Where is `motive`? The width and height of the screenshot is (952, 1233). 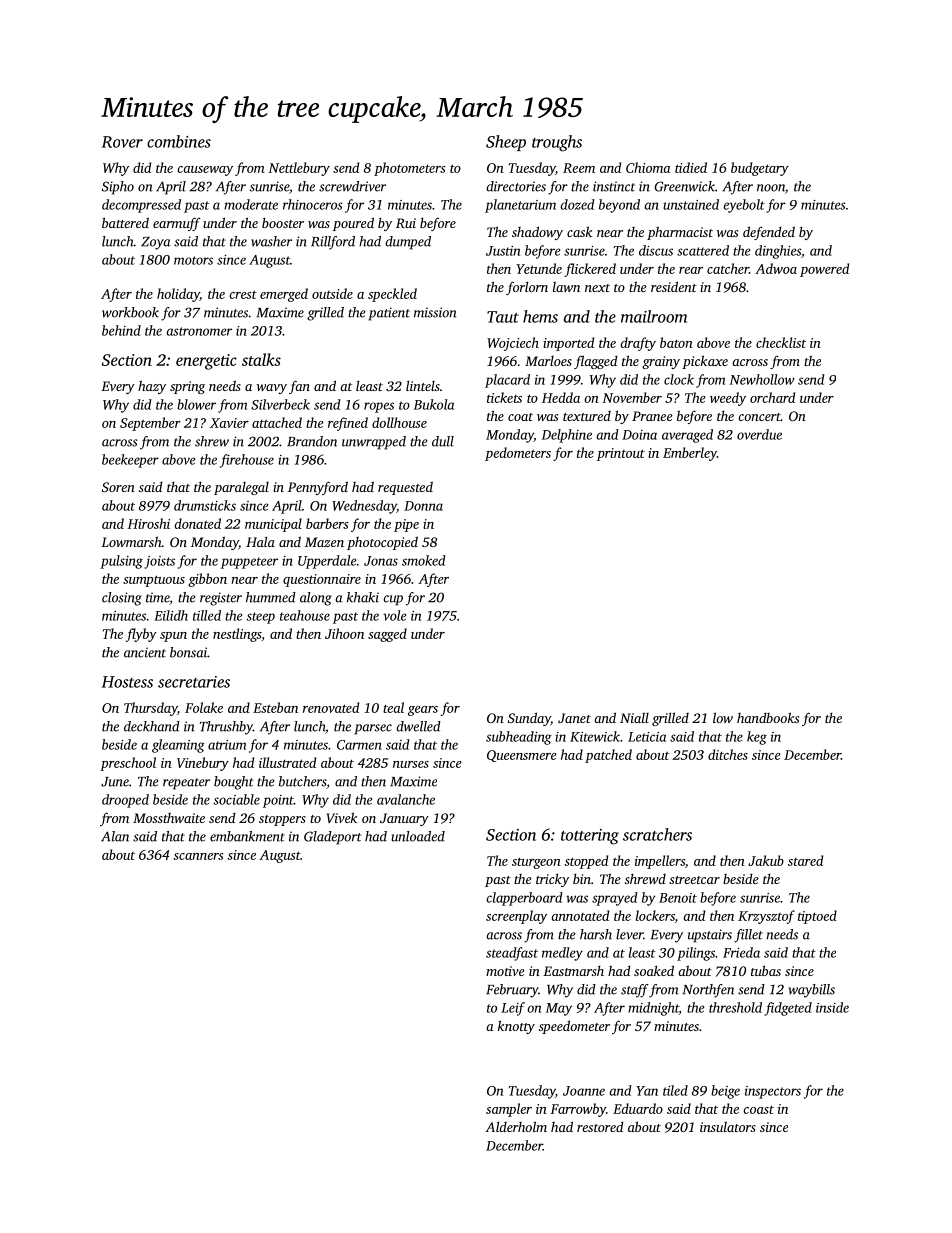
motive is located at coordinates (505, 971).
